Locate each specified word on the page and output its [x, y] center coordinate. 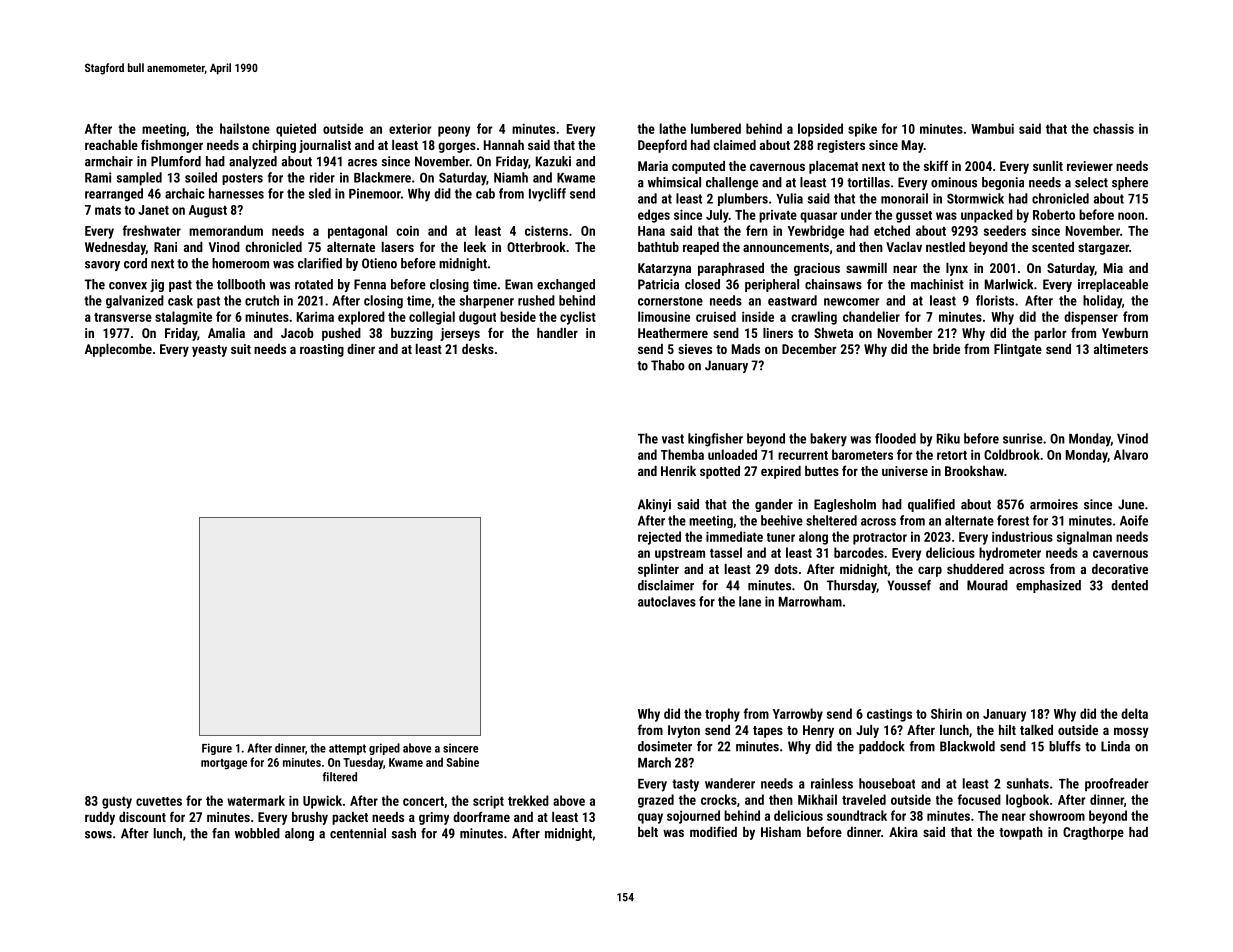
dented [1129, 585]
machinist [937, 284]
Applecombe [118, 350]
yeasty [209, 351]
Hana [651, 231]
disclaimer [666, 585]
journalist [325, 146]
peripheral [772, 285]
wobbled [257, 833]
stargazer [1103, 249]
